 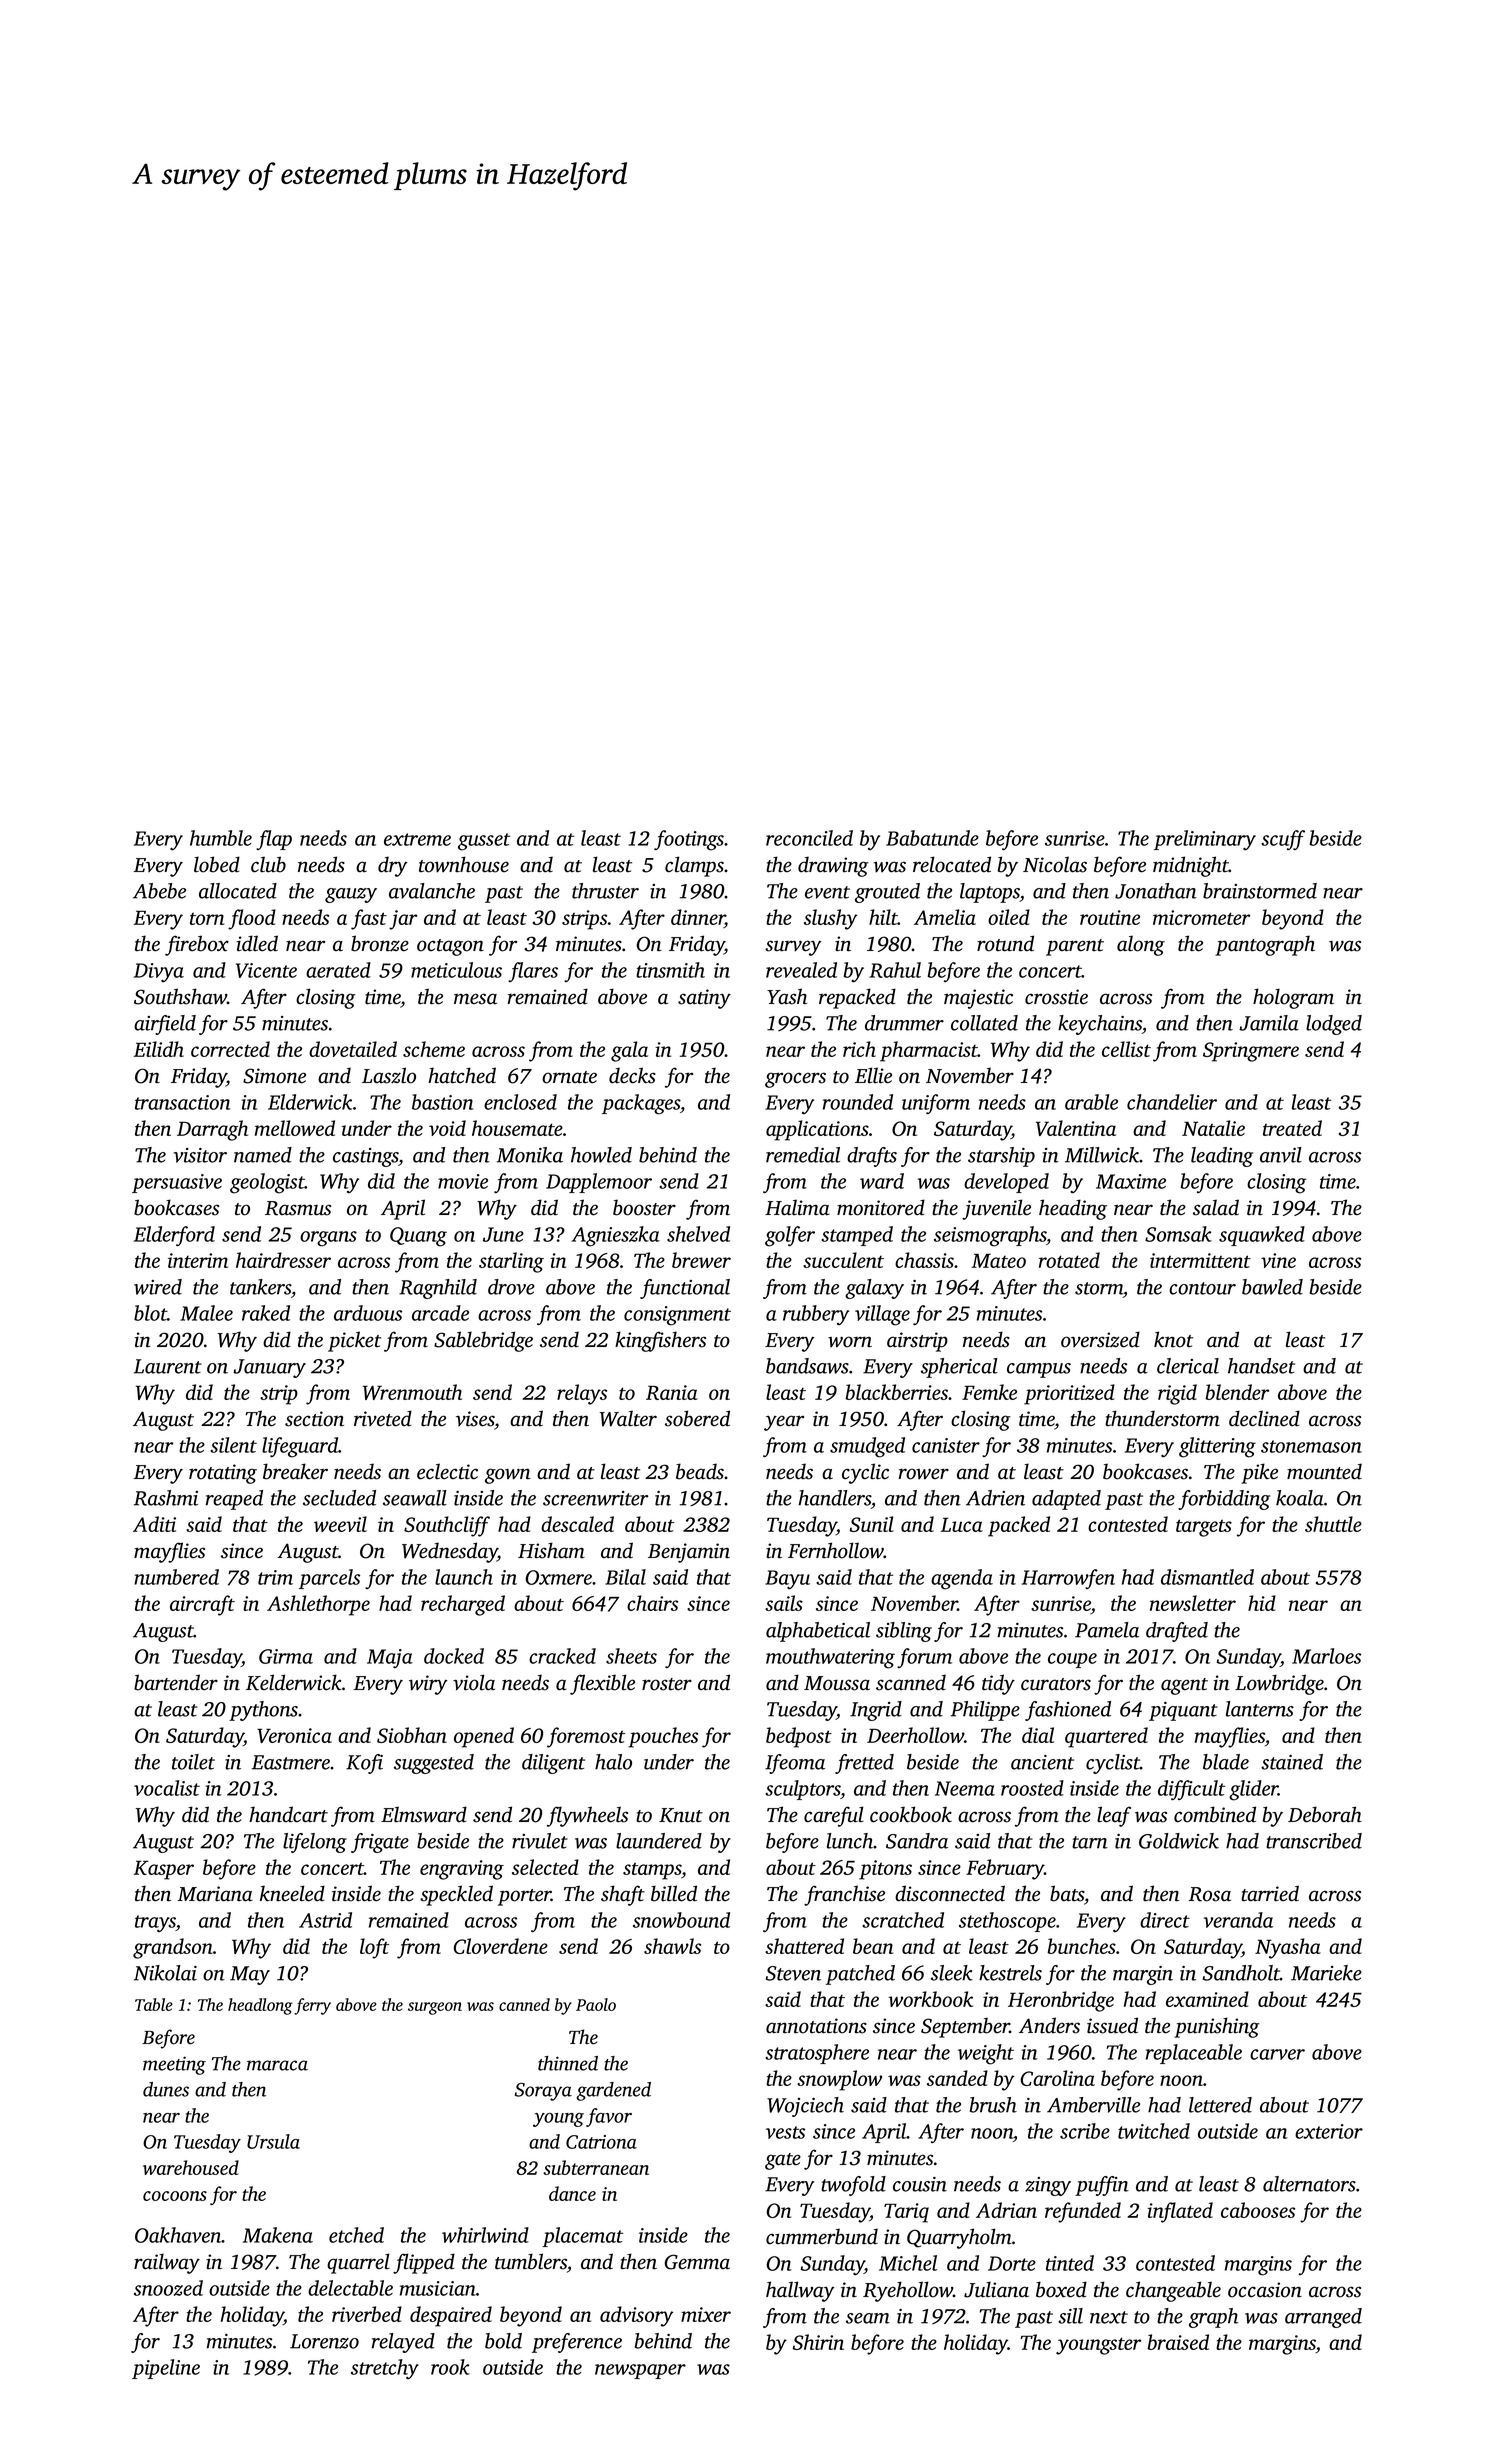 What do you see at coordinates (1183, 1711) in the document?
I see `piquant` at bounding box center [1183, 1711].
